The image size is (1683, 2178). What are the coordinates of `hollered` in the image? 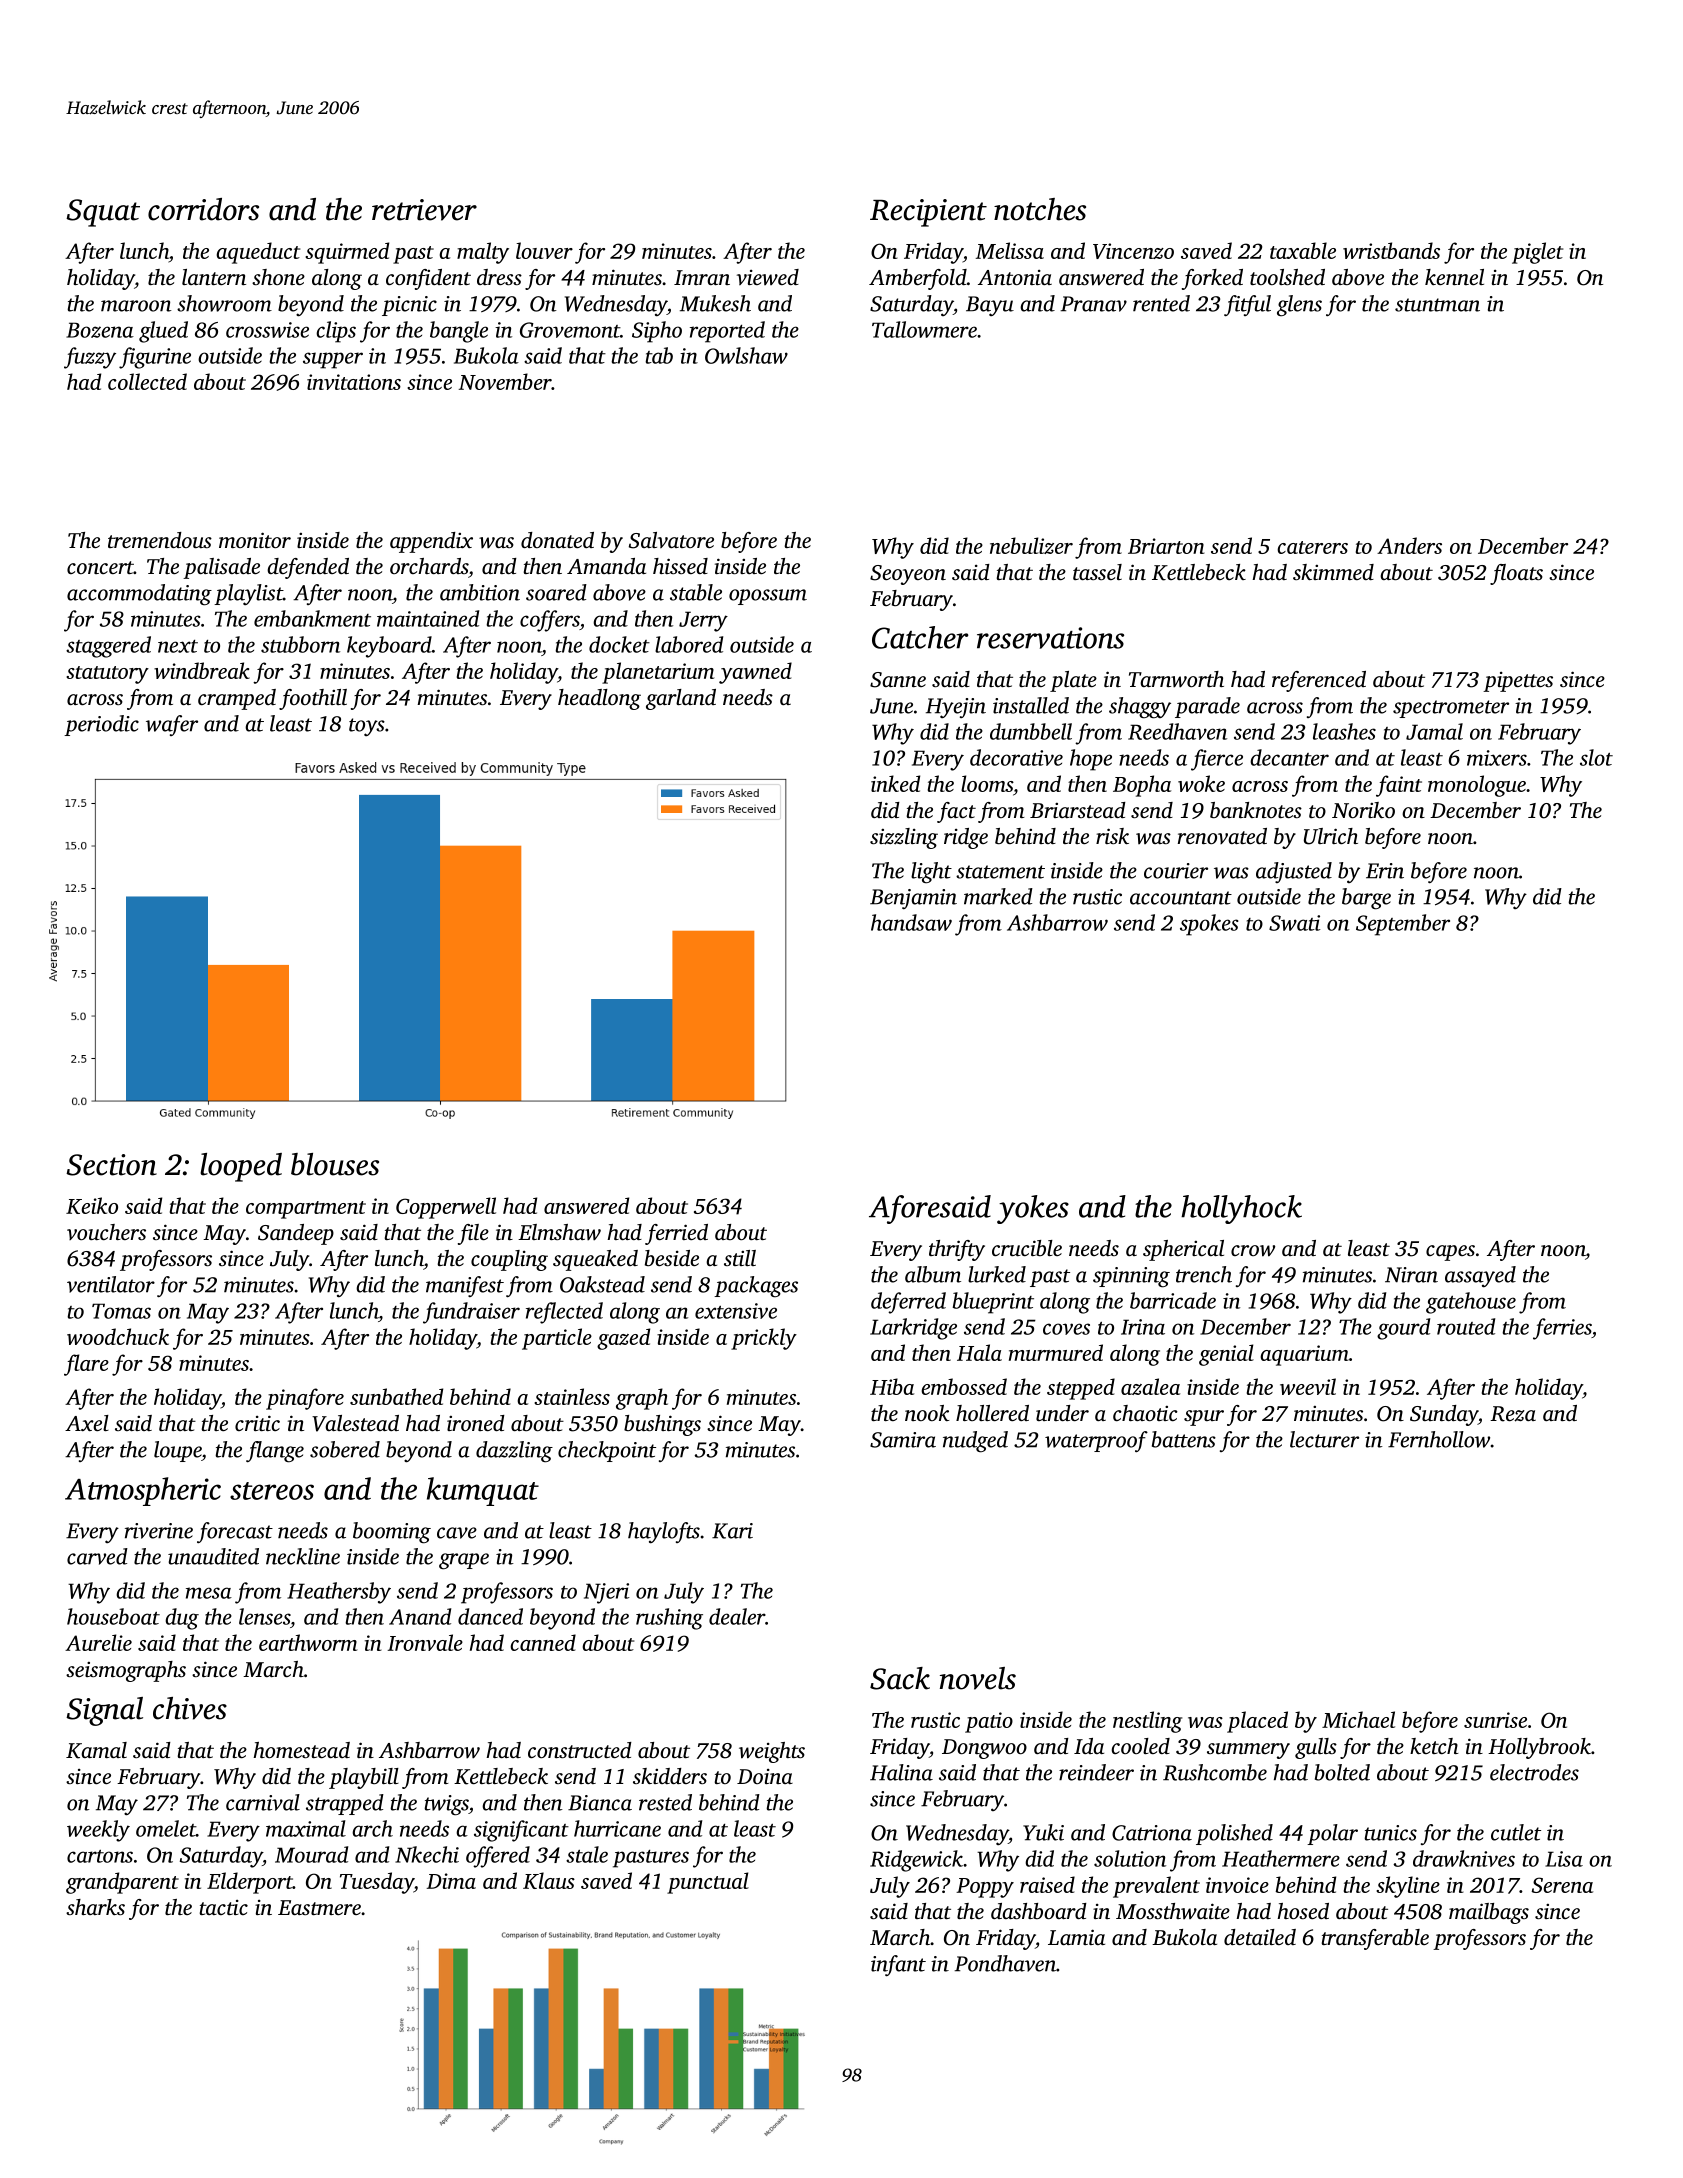 It's located at (992, 1413).
